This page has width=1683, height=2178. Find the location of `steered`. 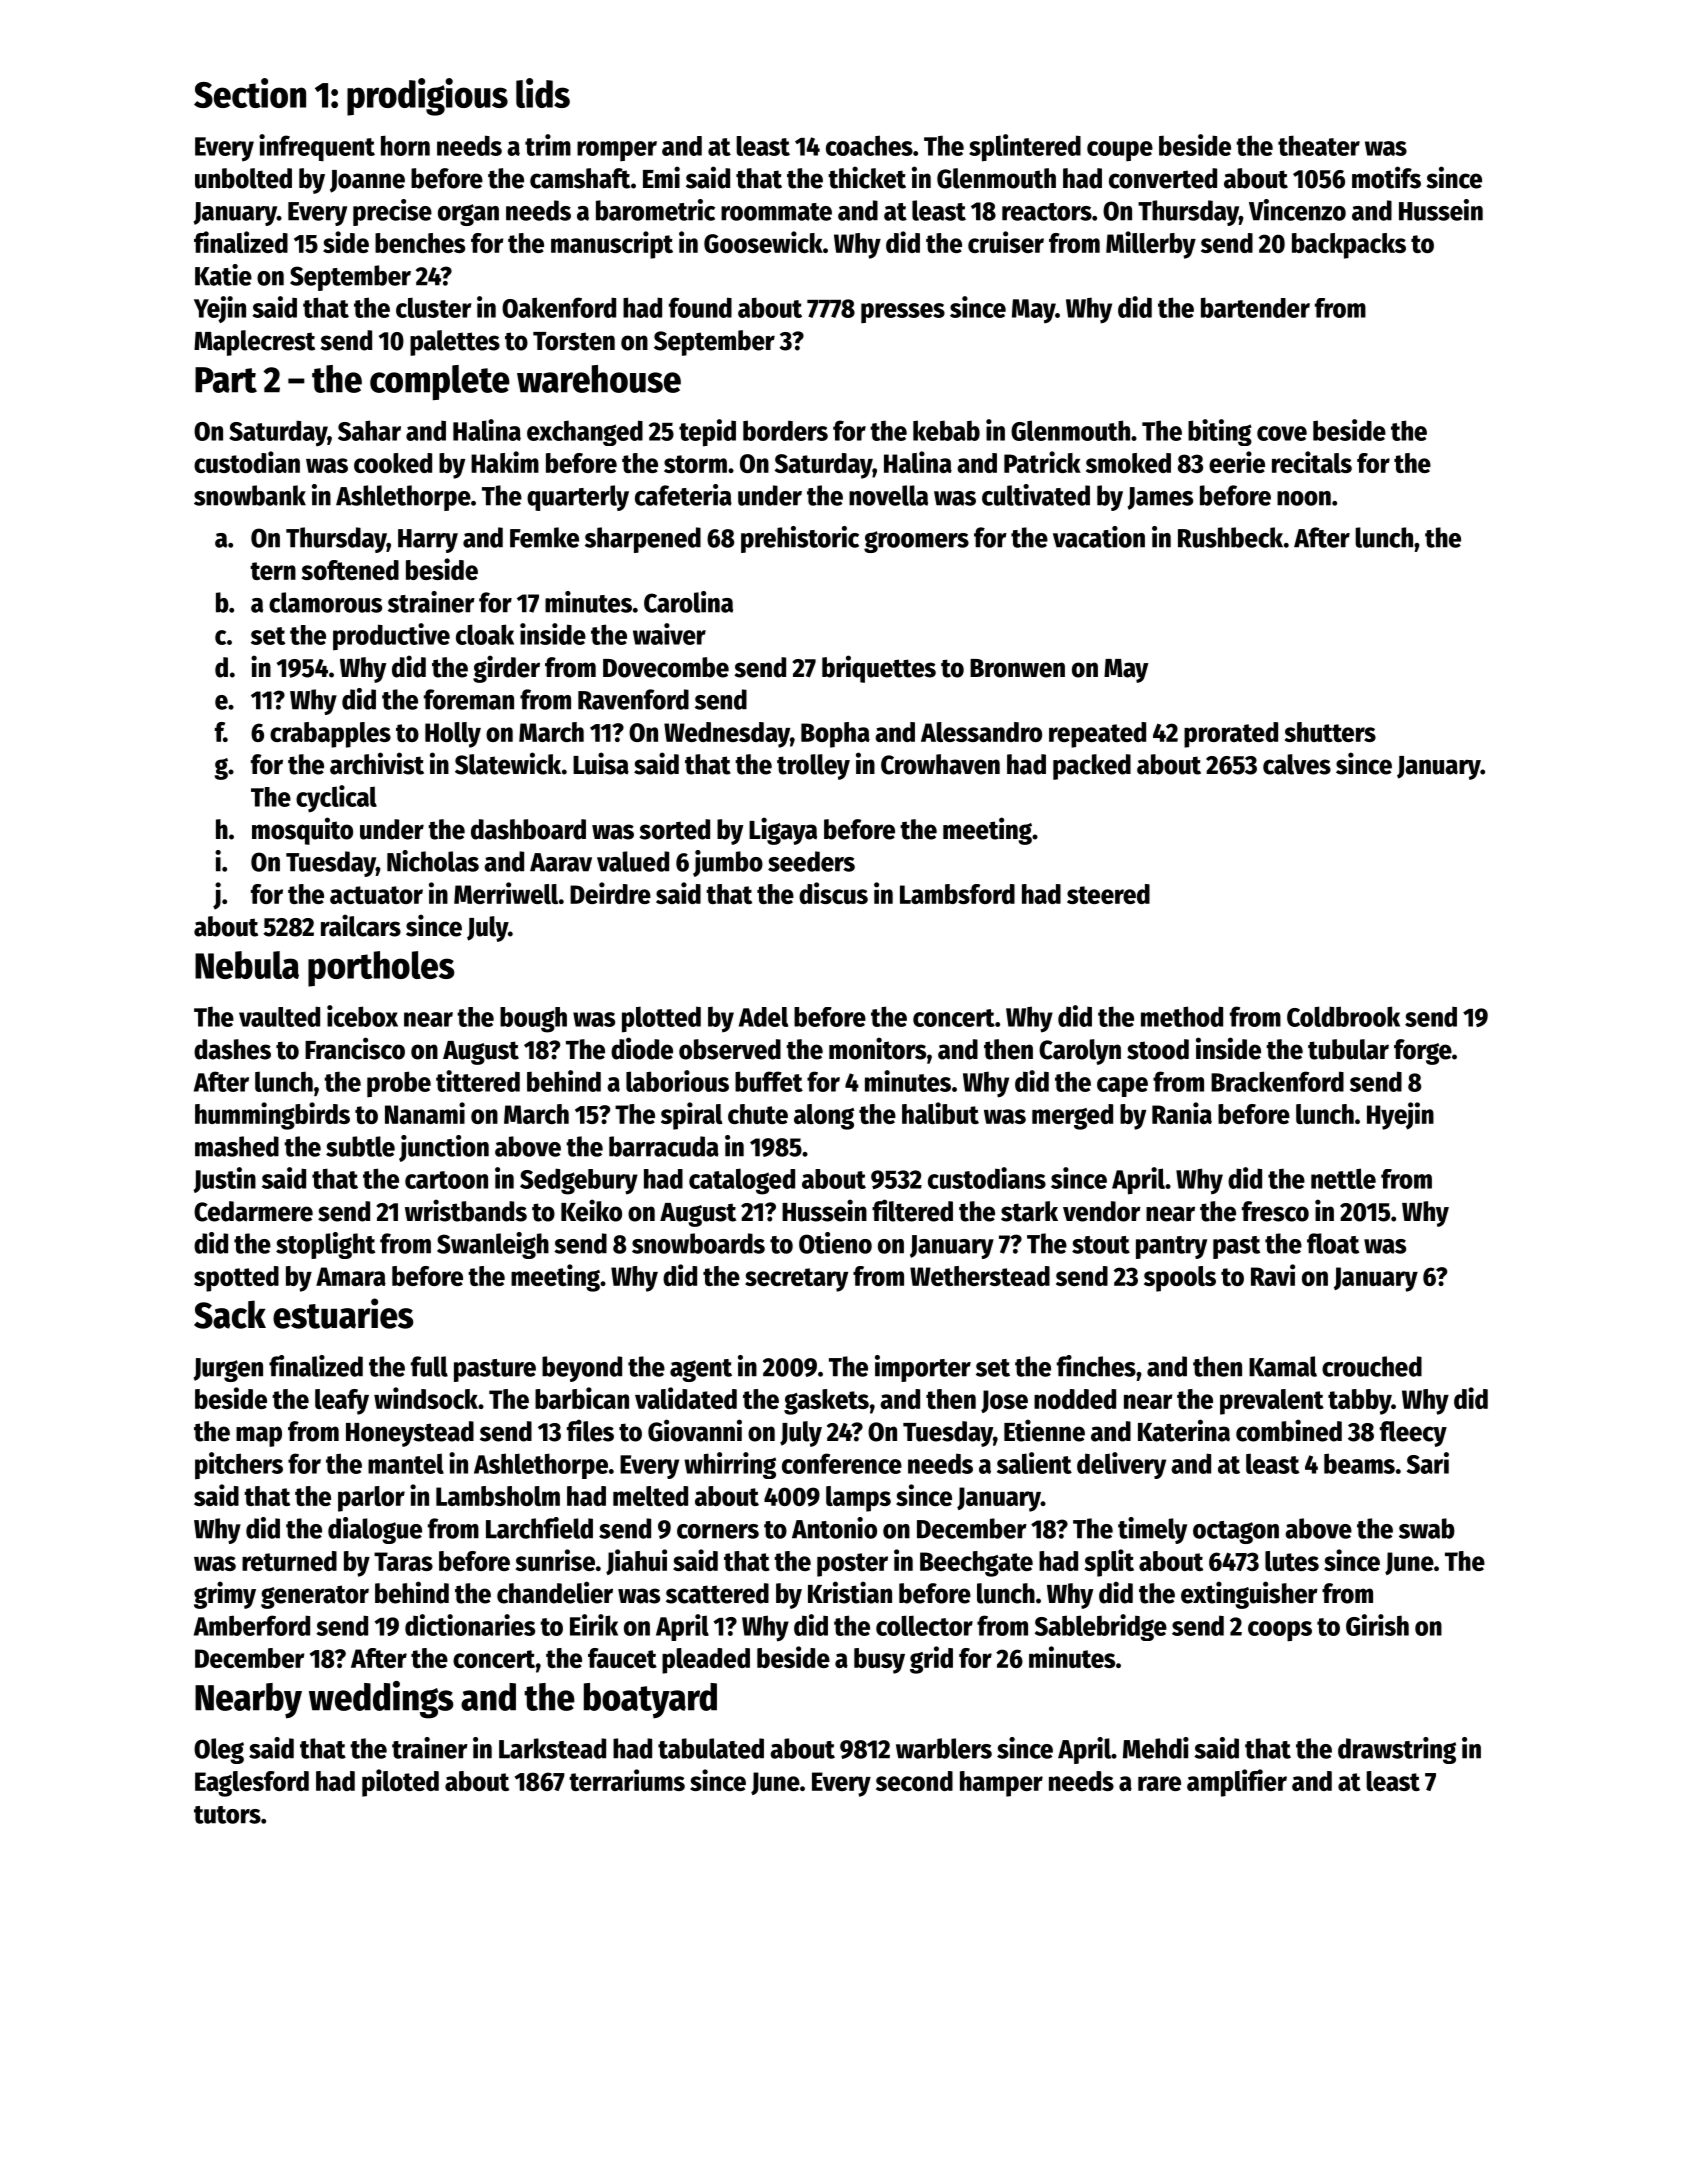

steered is located at coordinates (1108, 894).
